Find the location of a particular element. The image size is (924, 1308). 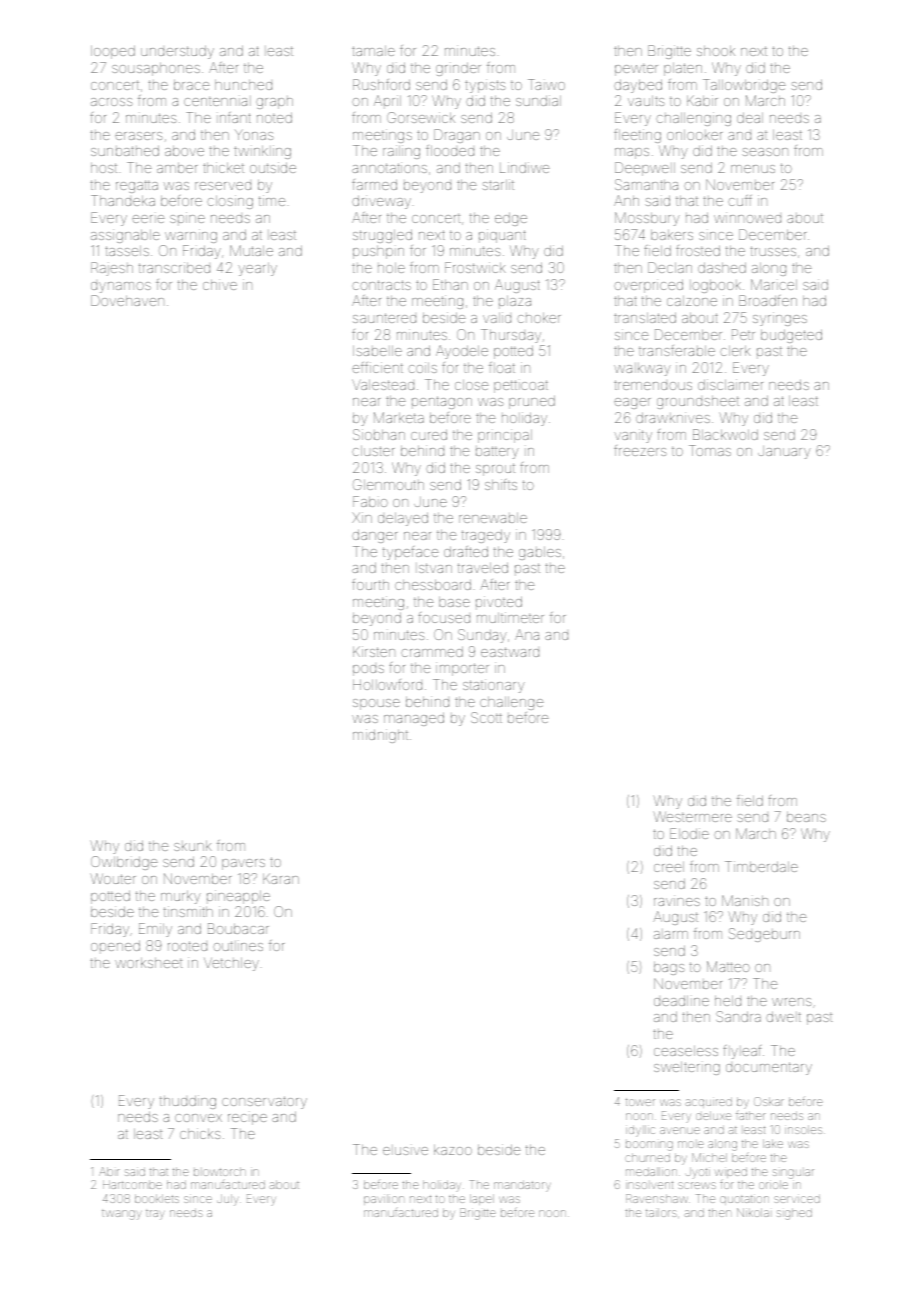

budgeted is located at coordinates (791, 336).
